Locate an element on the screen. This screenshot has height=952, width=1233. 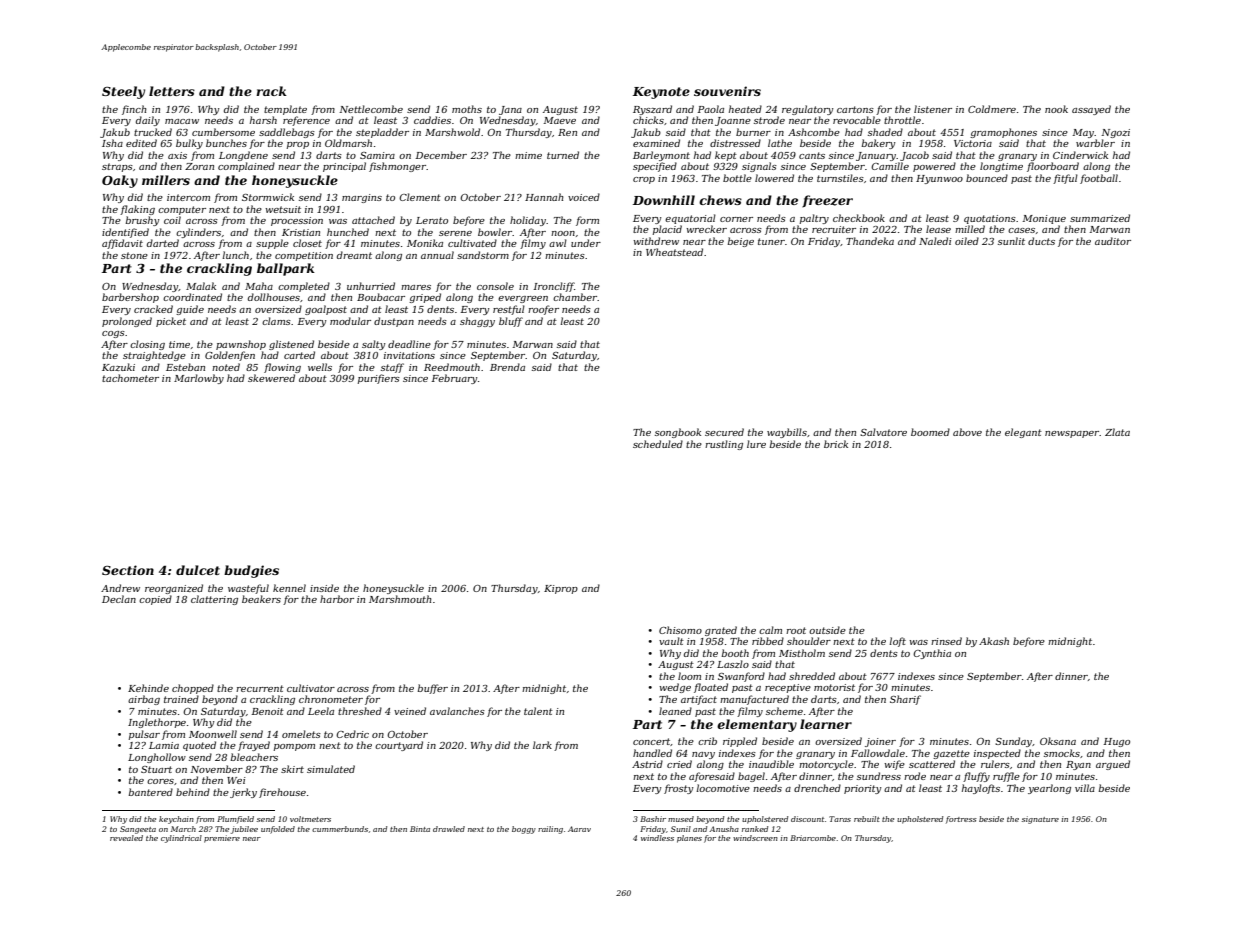
Keynote is located at coordinates (661, 93).
